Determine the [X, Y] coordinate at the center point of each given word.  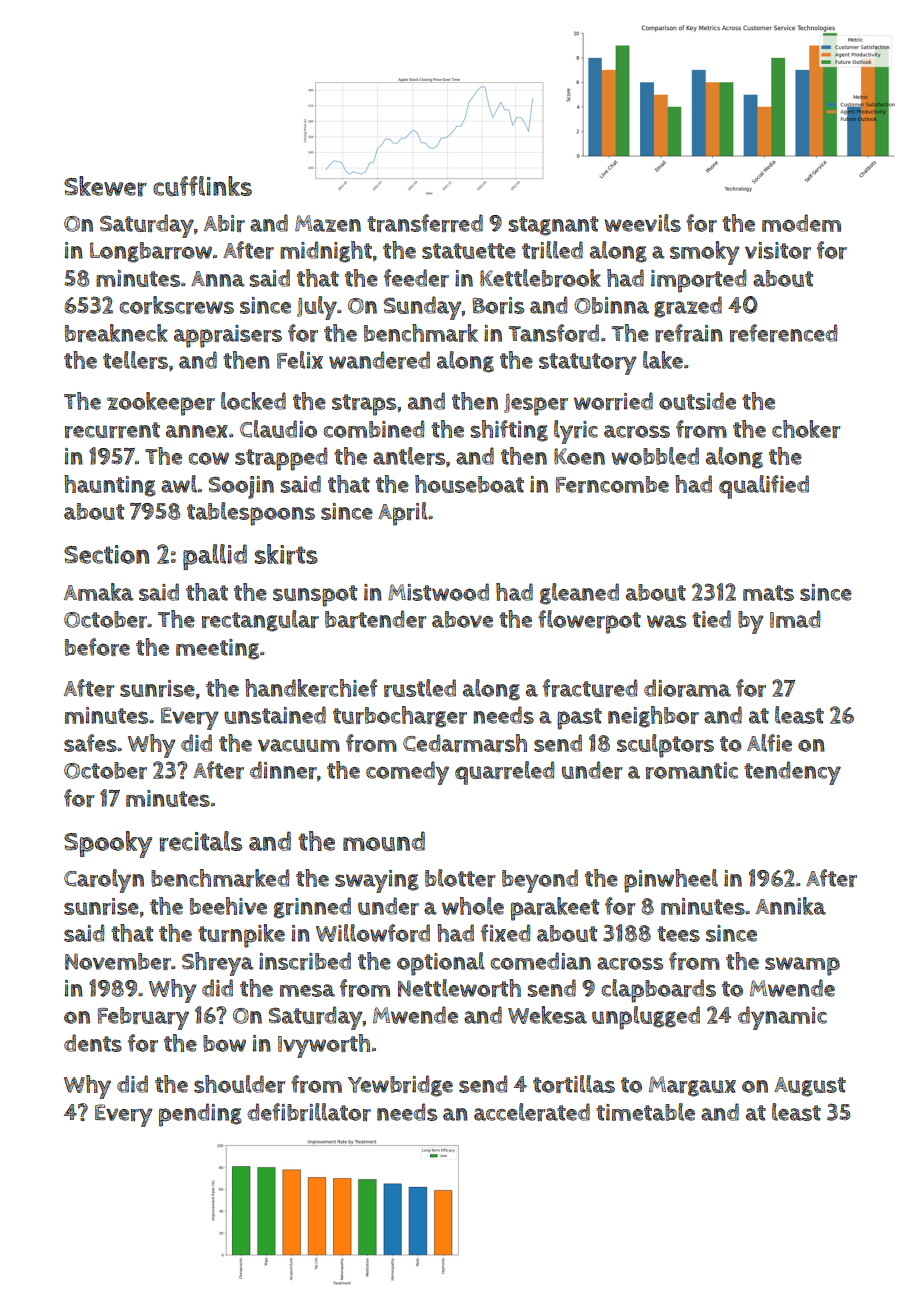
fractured [590, 688]
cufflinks [202, 186]
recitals [200, 841]
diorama [687, 688]
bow [224, 1043]
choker [806, 429]
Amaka [99, 592]
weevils [643, 223]
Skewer [105, 186]
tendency [792, 773]
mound [384, 841]
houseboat [469, 484]
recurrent [112, 430]
